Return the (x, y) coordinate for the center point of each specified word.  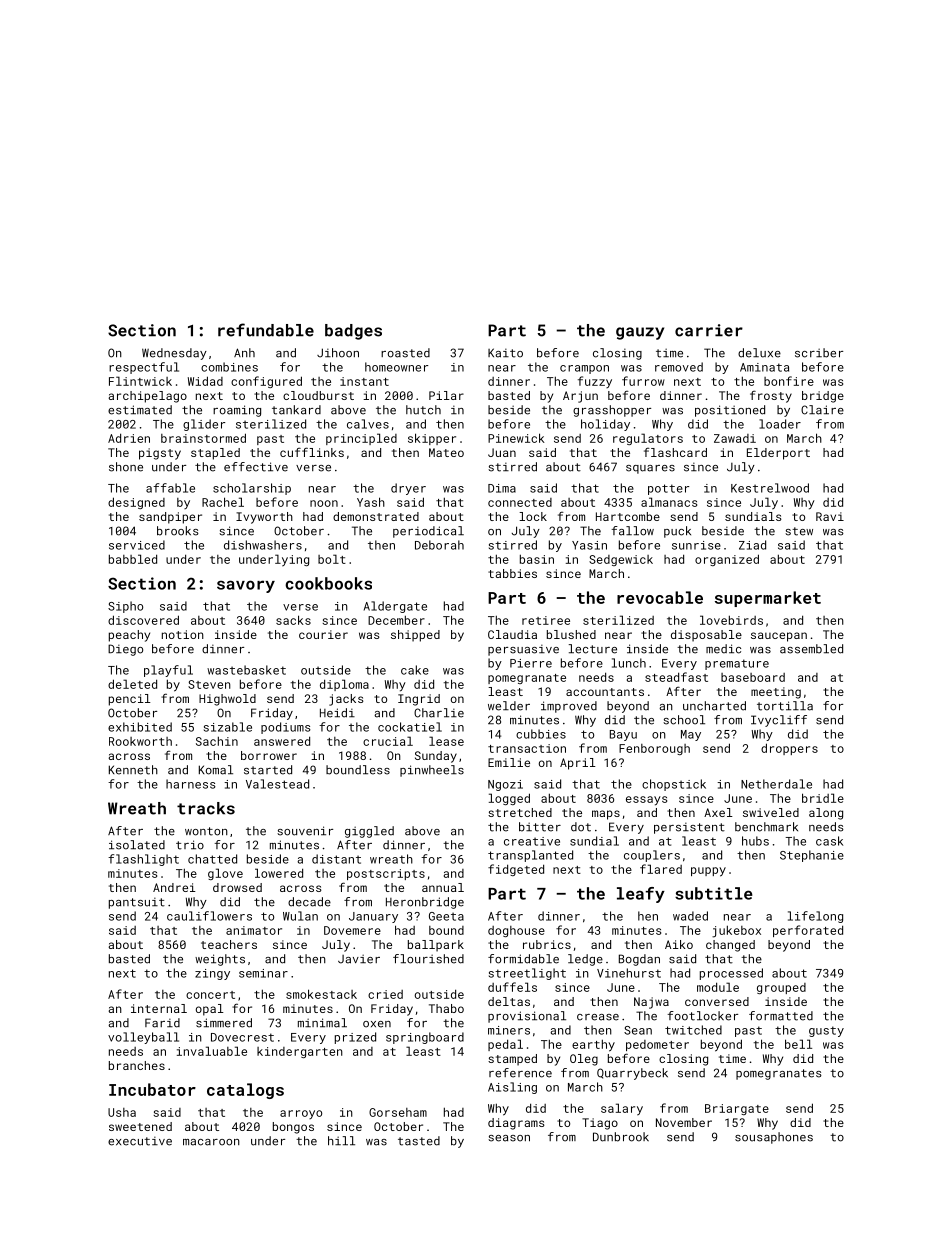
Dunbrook (621, 1137)
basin (537, 559)
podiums (286, 728)
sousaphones (774, 1138)
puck (677, 532)
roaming (237, 411)
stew (799, 531)
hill (341, 1140)
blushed (571, 634)
